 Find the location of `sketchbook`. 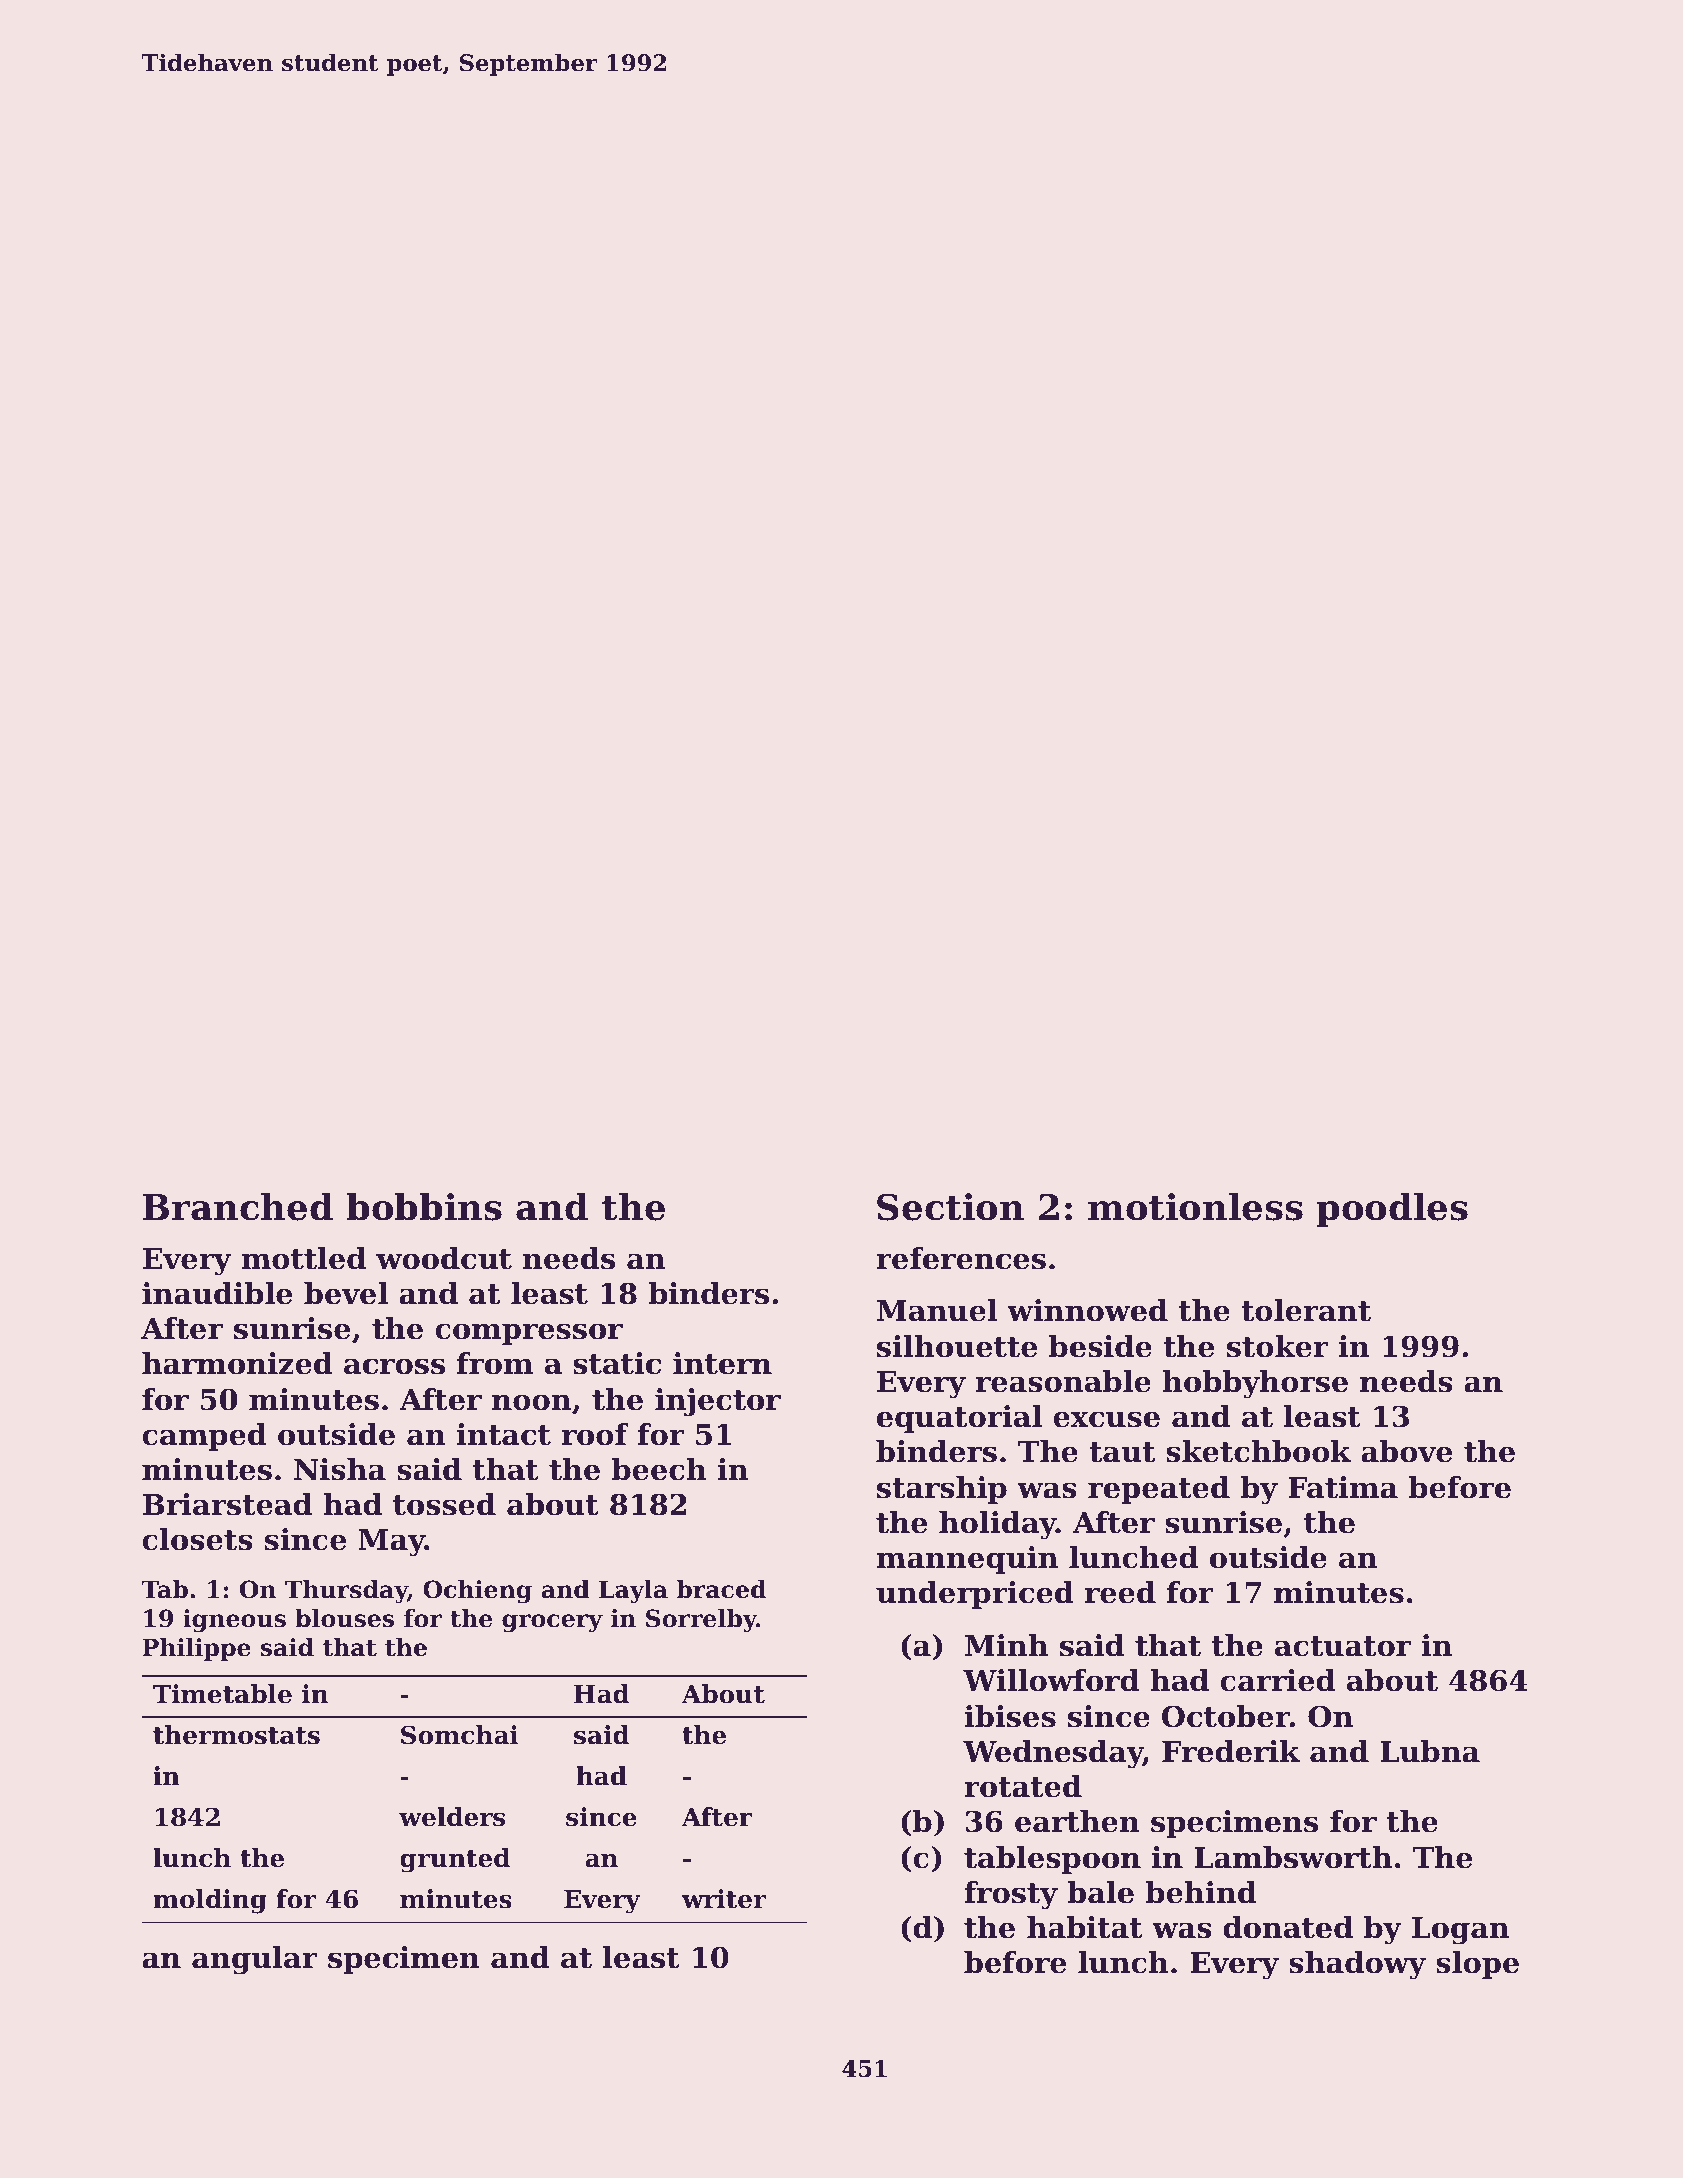

sketchbook is located at coordinates (1258, 1451).
